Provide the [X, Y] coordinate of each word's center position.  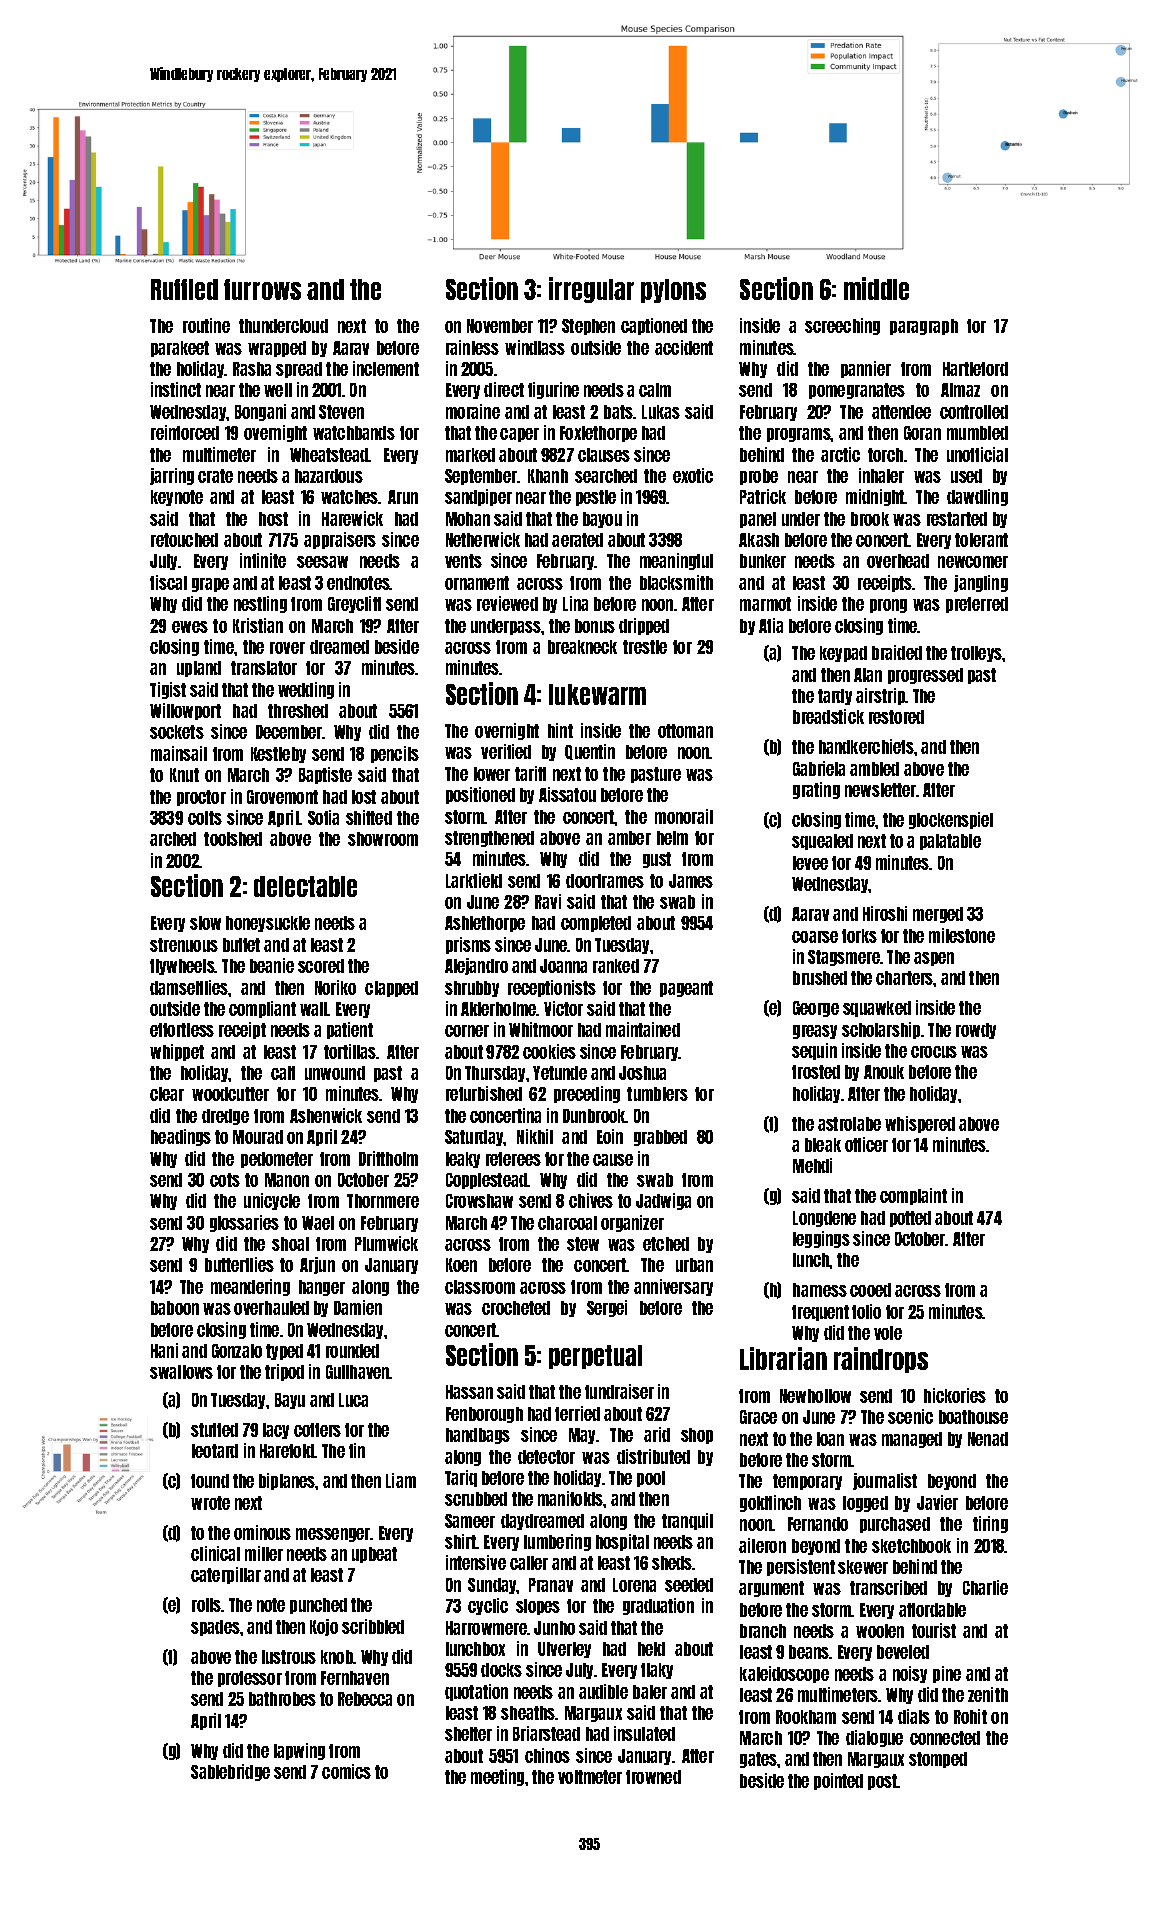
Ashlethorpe [485, 924]
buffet [241, 945]
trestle [645, 647]
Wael [318, 1223]
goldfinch [770, 1503]
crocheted [516, 1308]
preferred [977, 605]
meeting [497, 1777]
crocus [934, 1052]
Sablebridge [230, 1772]
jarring [172, 476]
